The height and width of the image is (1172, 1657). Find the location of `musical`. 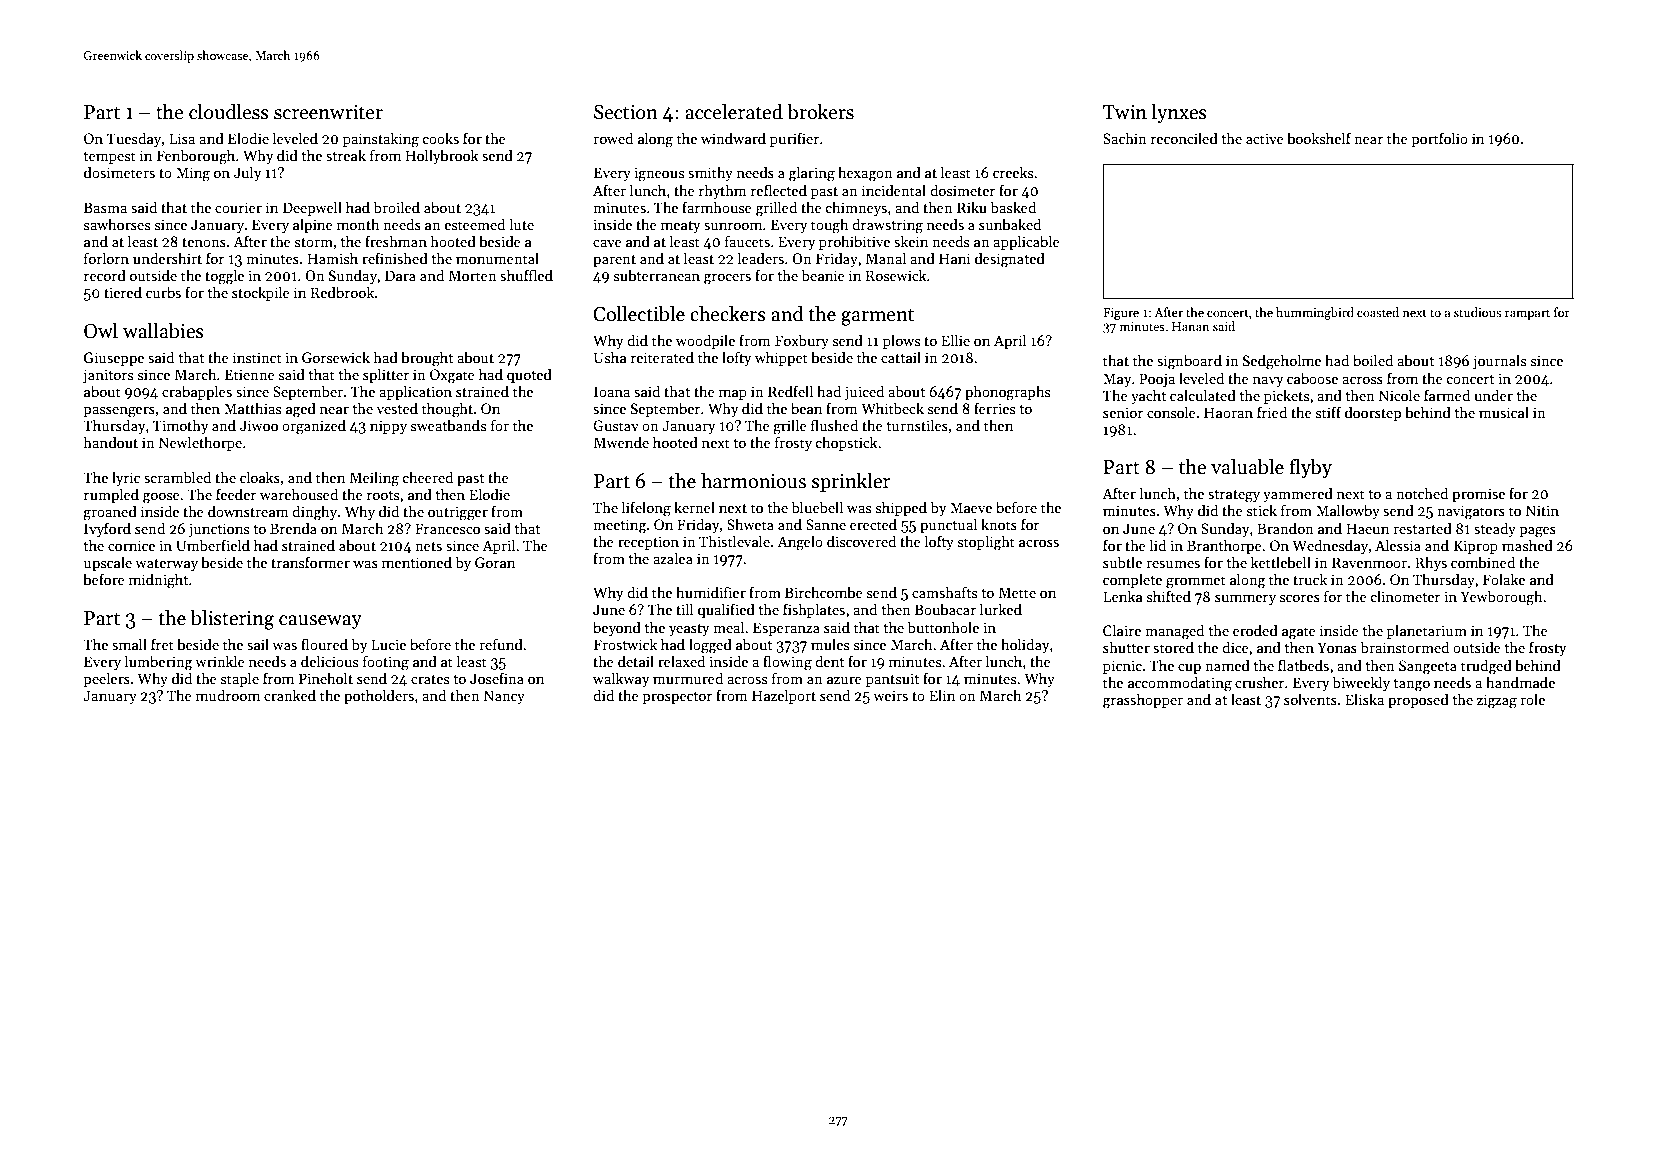

musical is located at coordinates (1504, 412).
